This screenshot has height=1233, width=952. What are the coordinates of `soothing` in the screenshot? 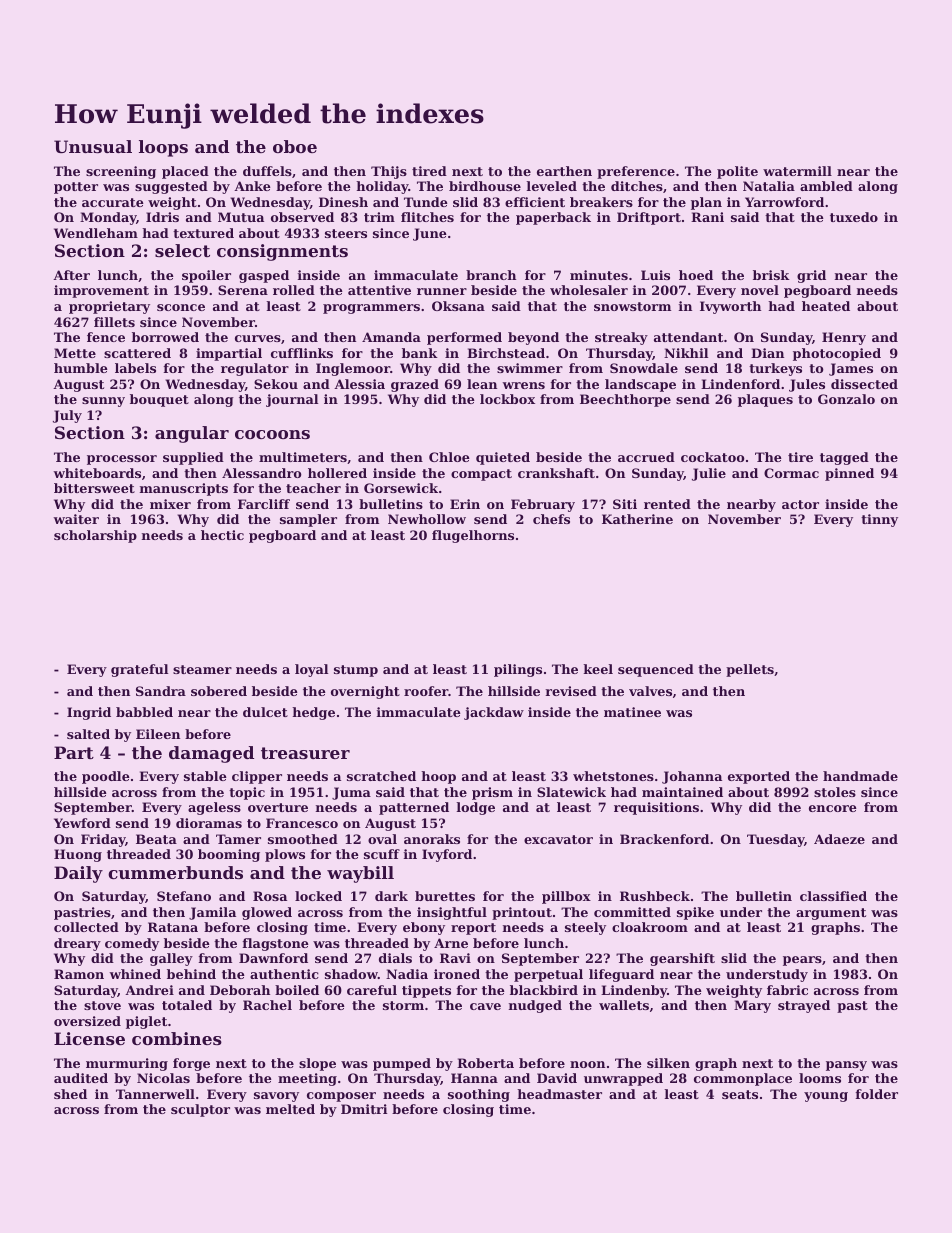 It's located at (479, 1095).
